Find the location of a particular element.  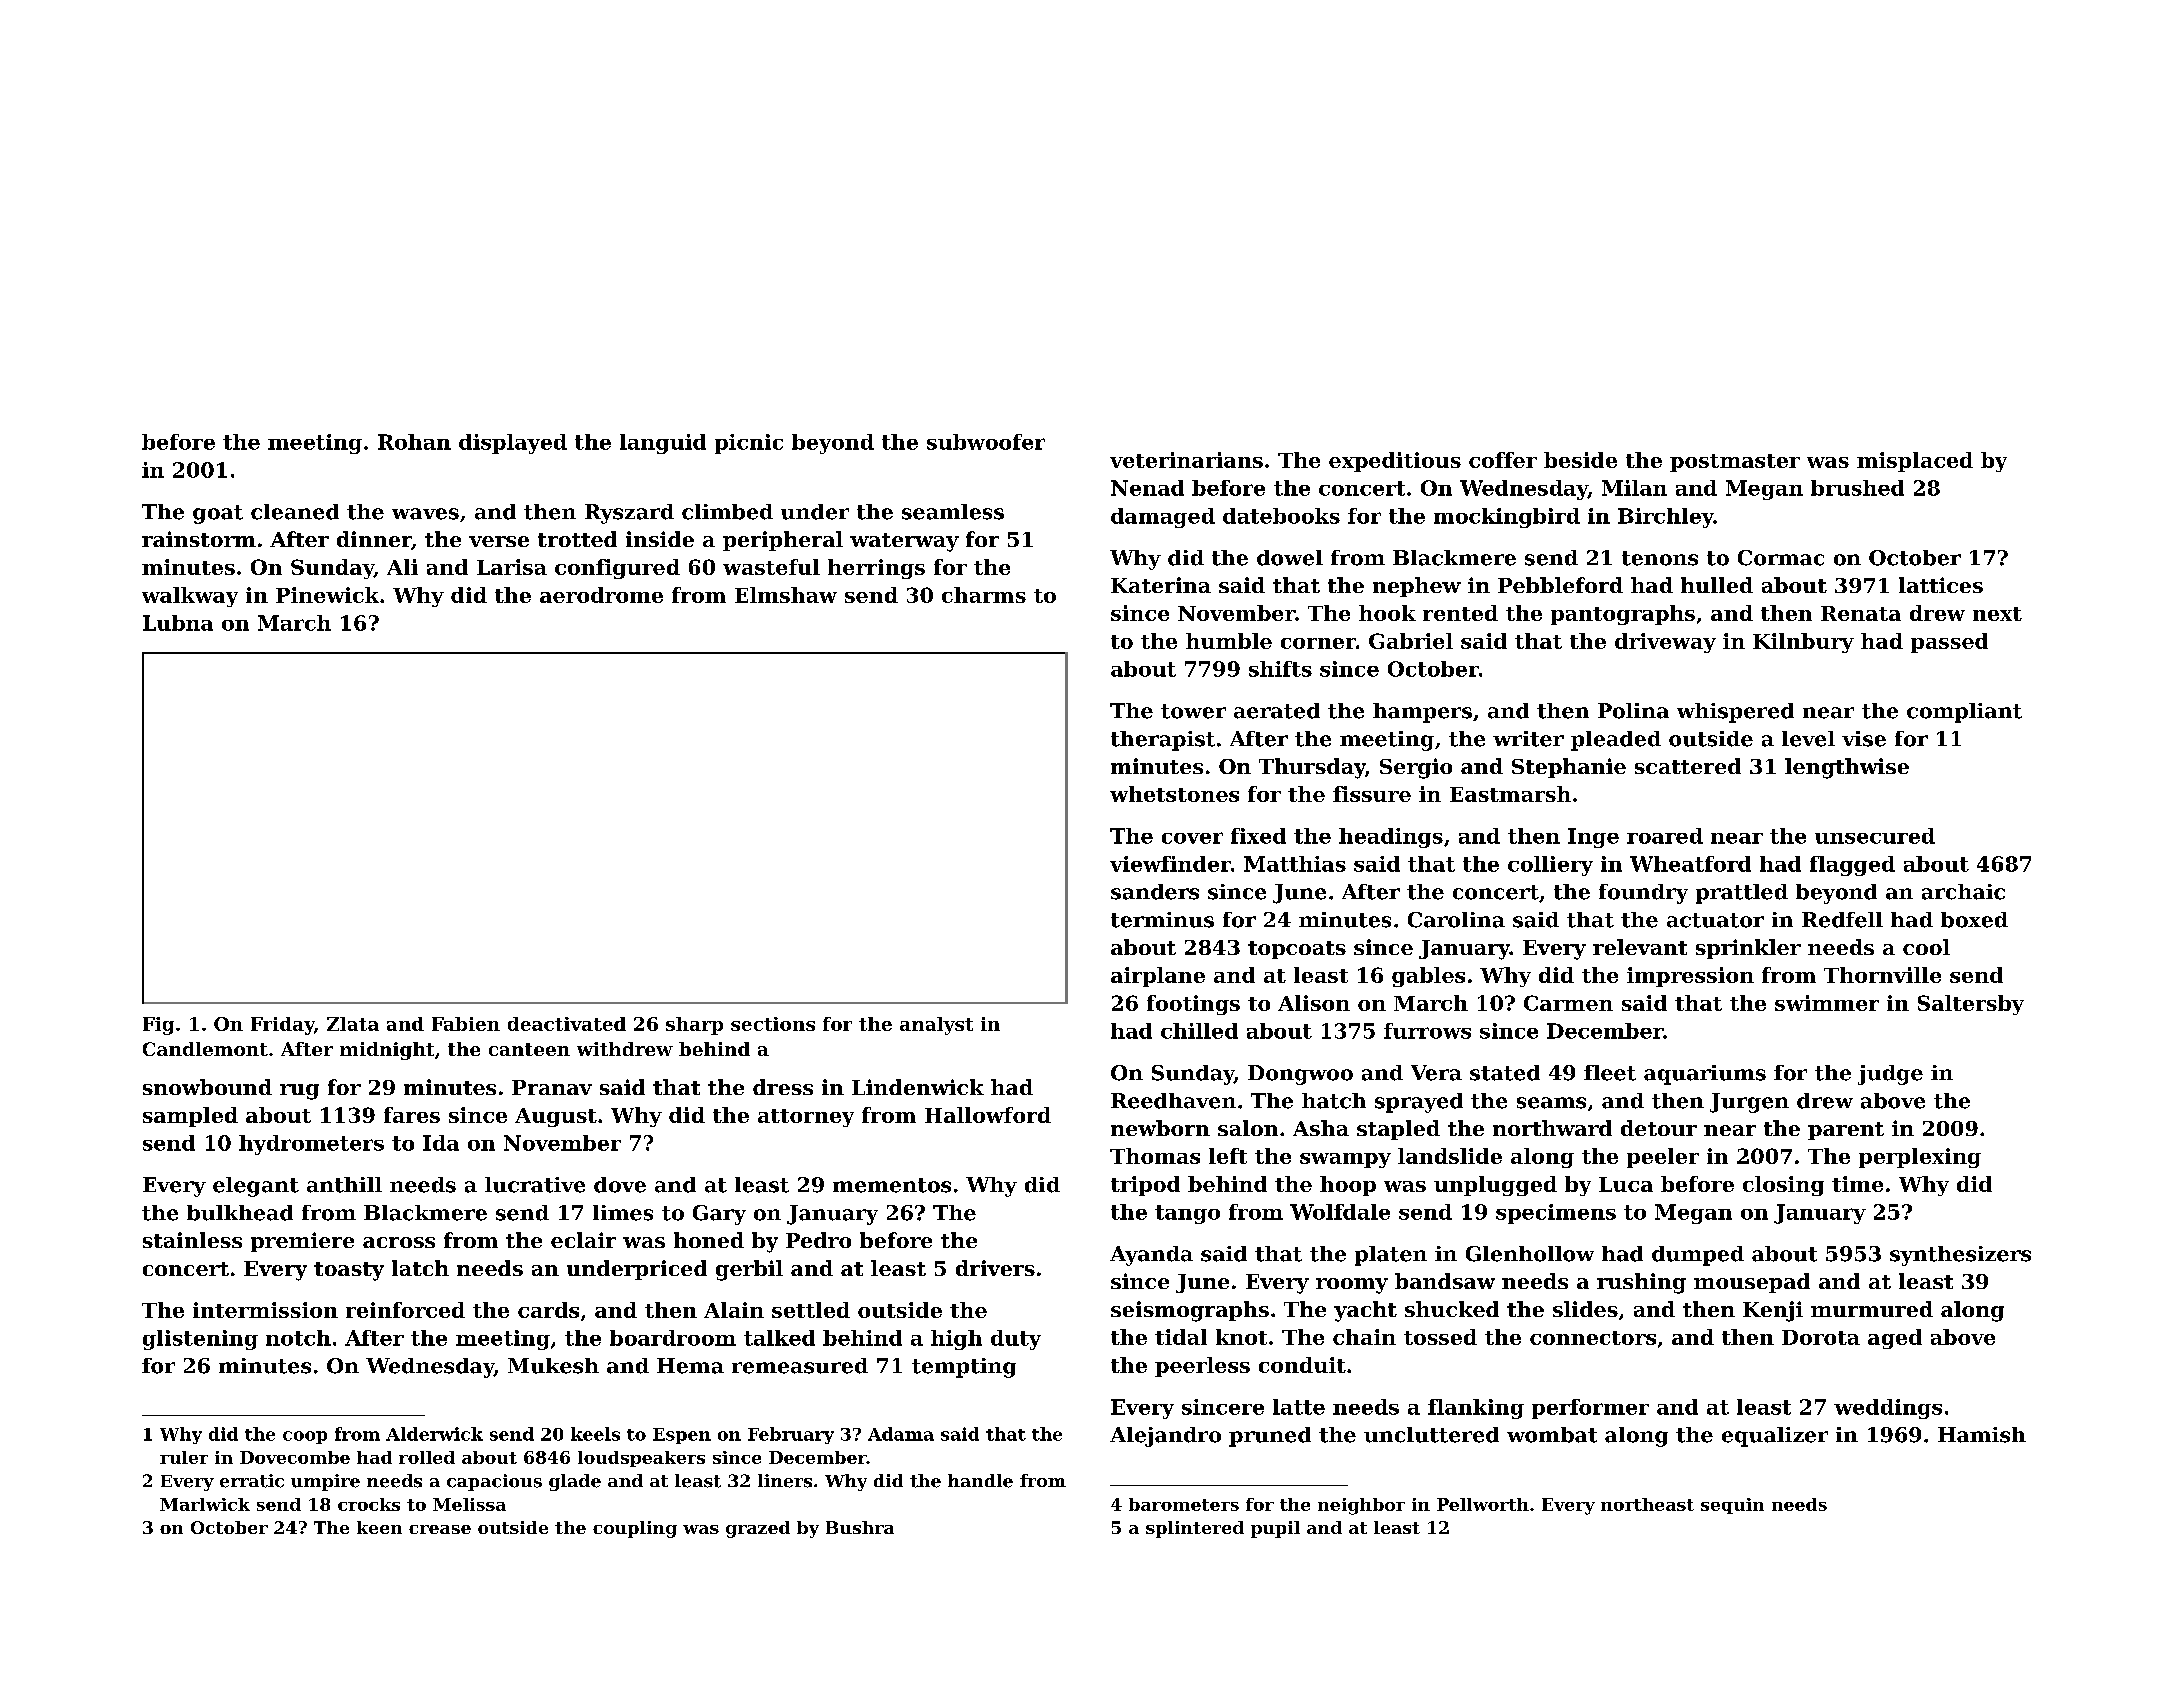

humble is located at coordinates (1229, 641).
